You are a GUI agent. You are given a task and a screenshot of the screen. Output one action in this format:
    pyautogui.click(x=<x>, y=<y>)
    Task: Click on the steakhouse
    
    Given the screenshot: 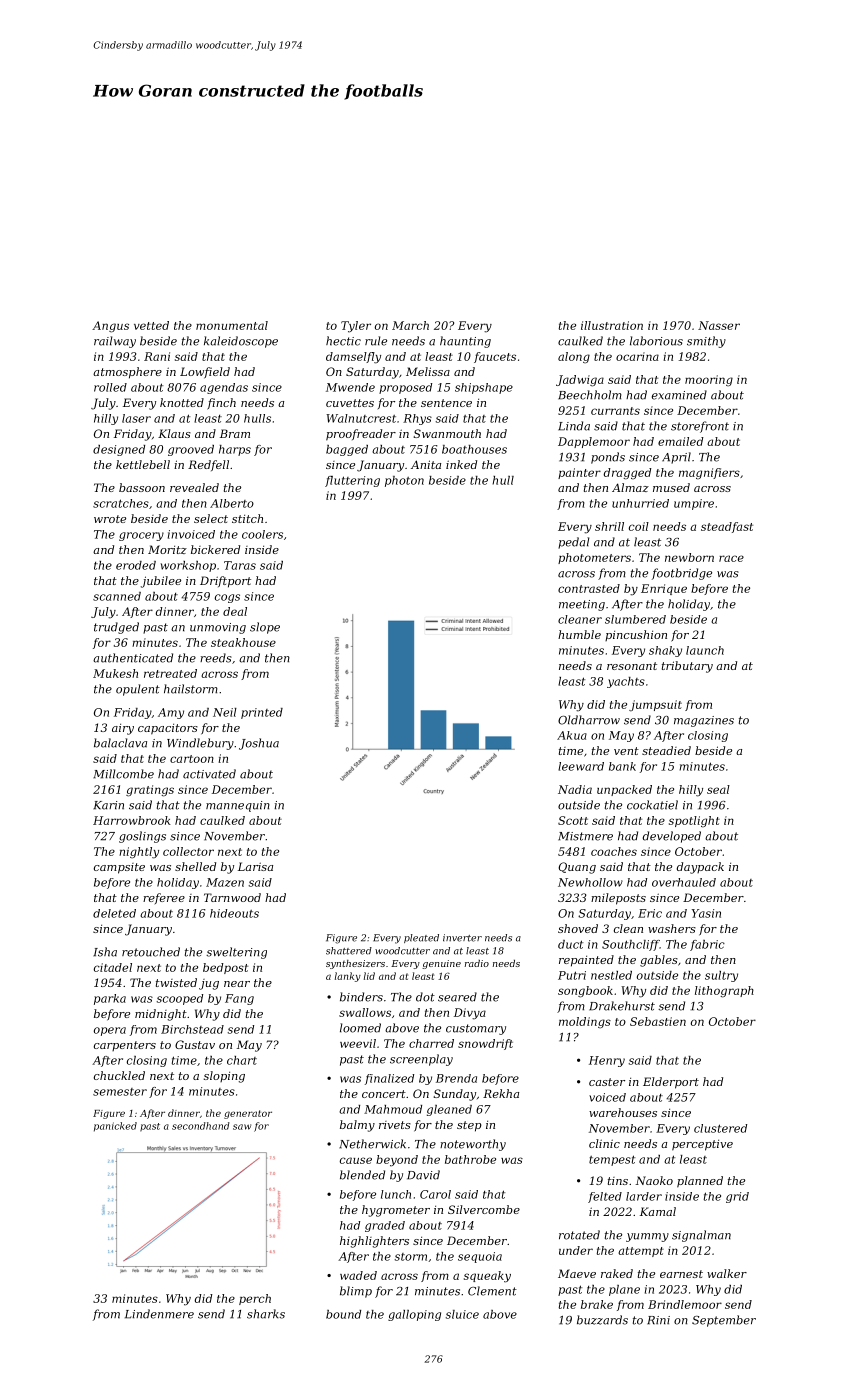 What is the action you would take?
    pyautogui.click(x=243, y=642)
